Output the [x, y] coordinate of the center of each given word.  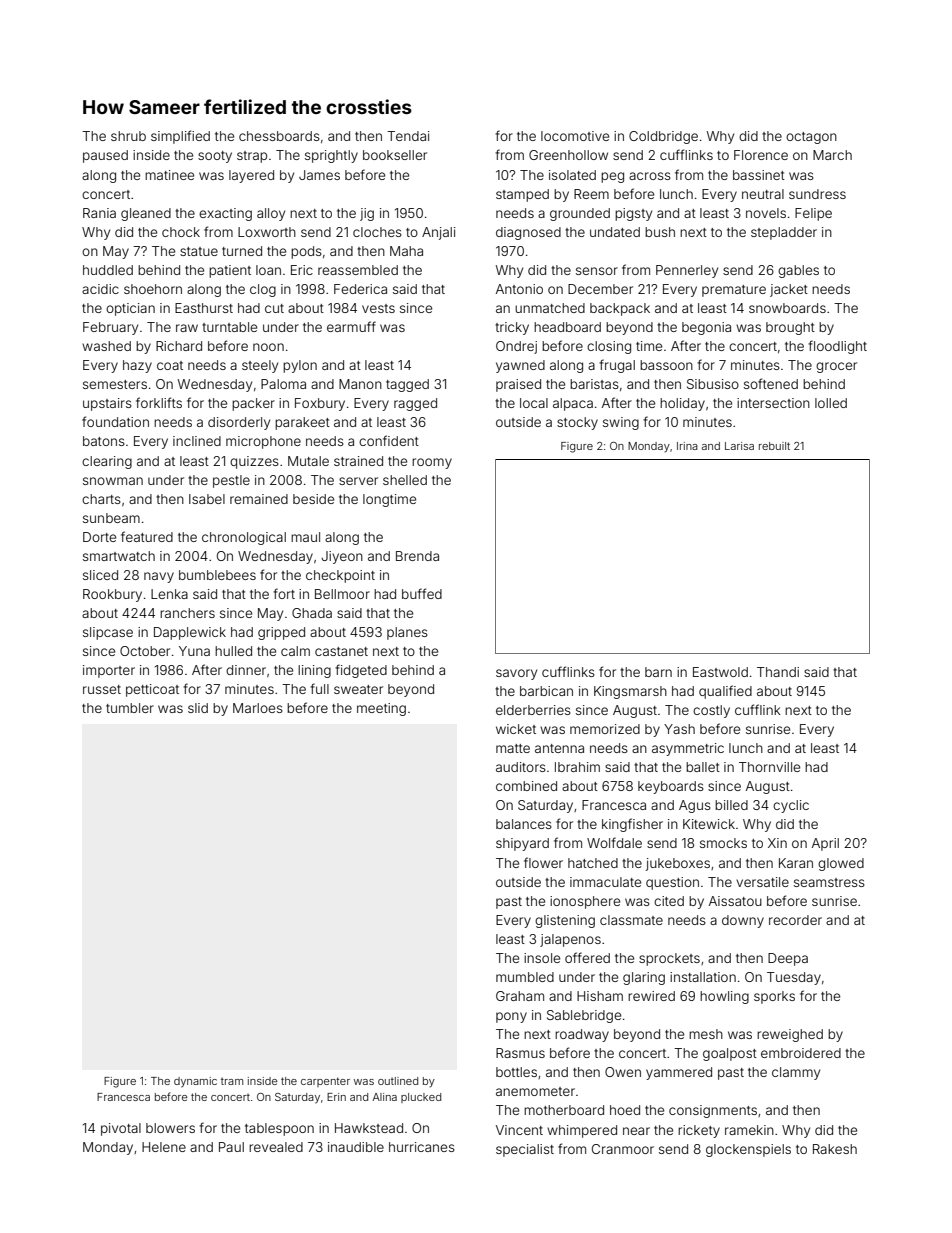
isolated [572, 175]
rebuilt [774, 446]
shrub [128, 136]
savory [516, 674]
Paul [231, 1147]
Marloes [258, 708]
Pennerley [687, 271]
